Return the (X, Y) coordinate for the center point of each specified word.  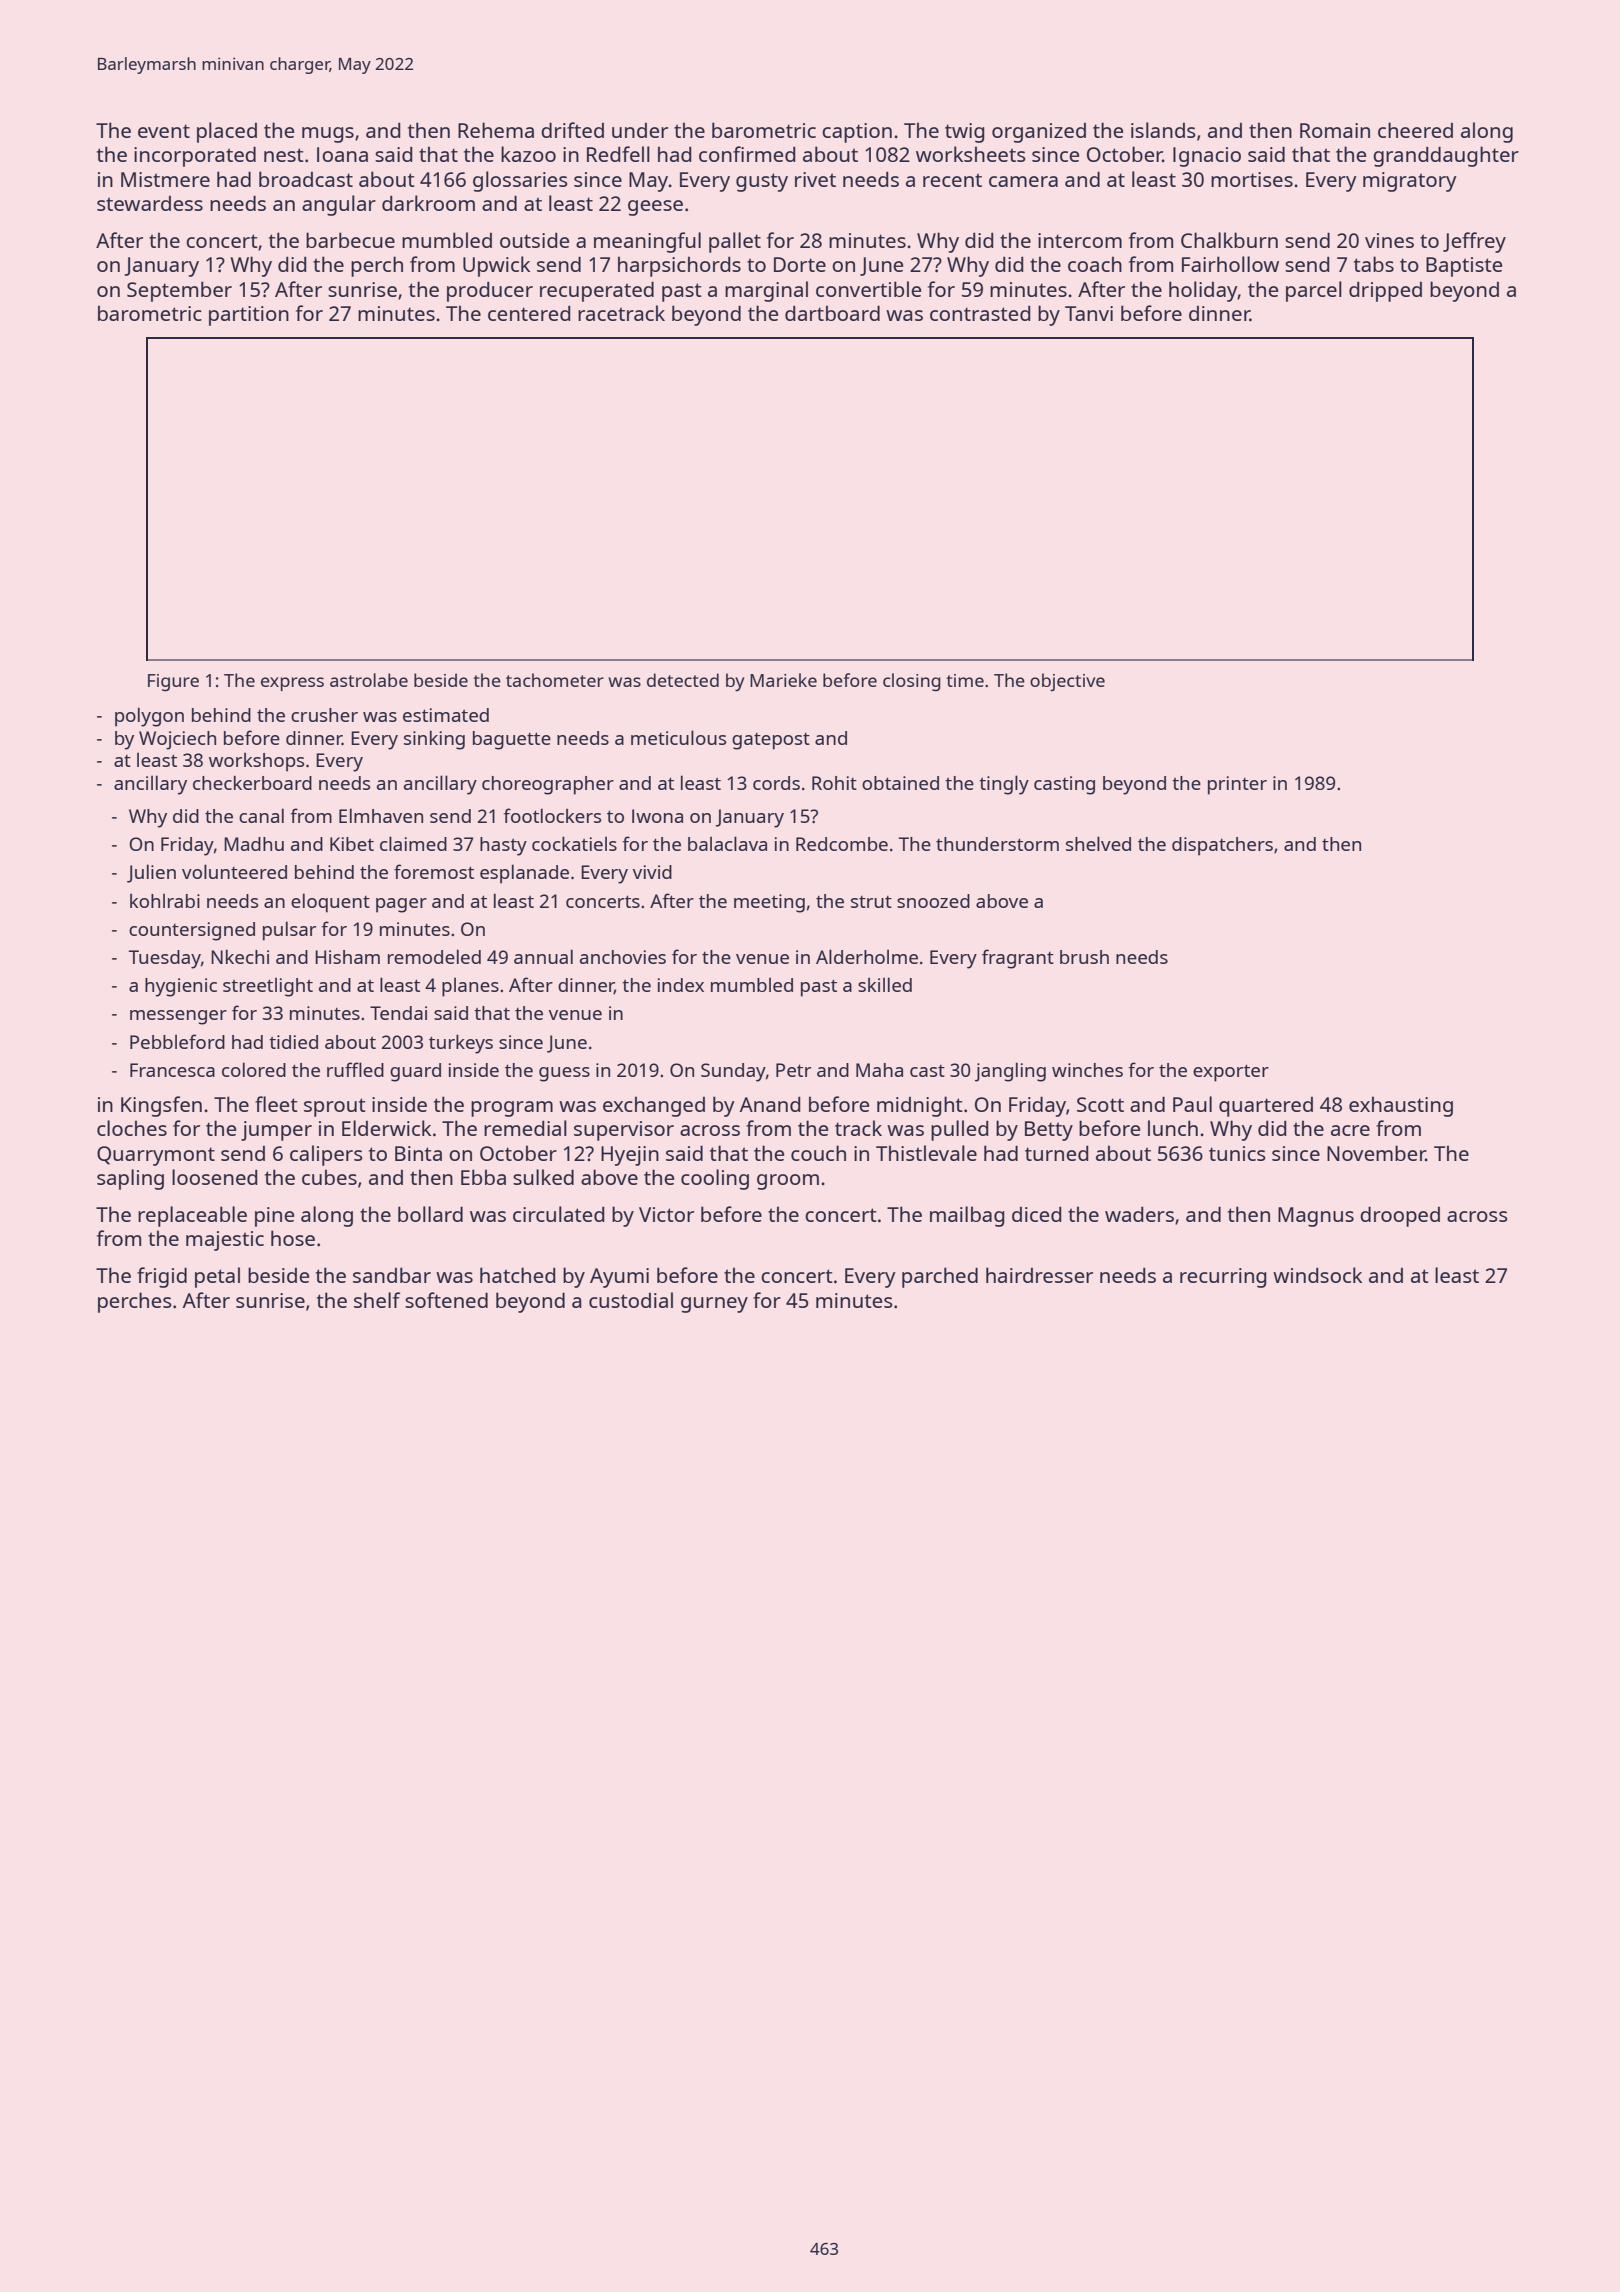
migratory (1410, 182)
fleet (276, 1104)
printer (1237, 785)
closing (912, 682)
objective (1067, 682)
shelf (377, 1300)
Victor (666, 1214)
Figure (173, 682)
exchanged (654, 1106)
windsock (1317, 1275)
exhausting (1401, 1106)
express (292, 684)
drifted (572, 130)
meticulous (678, 737)
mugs (328, 135)
